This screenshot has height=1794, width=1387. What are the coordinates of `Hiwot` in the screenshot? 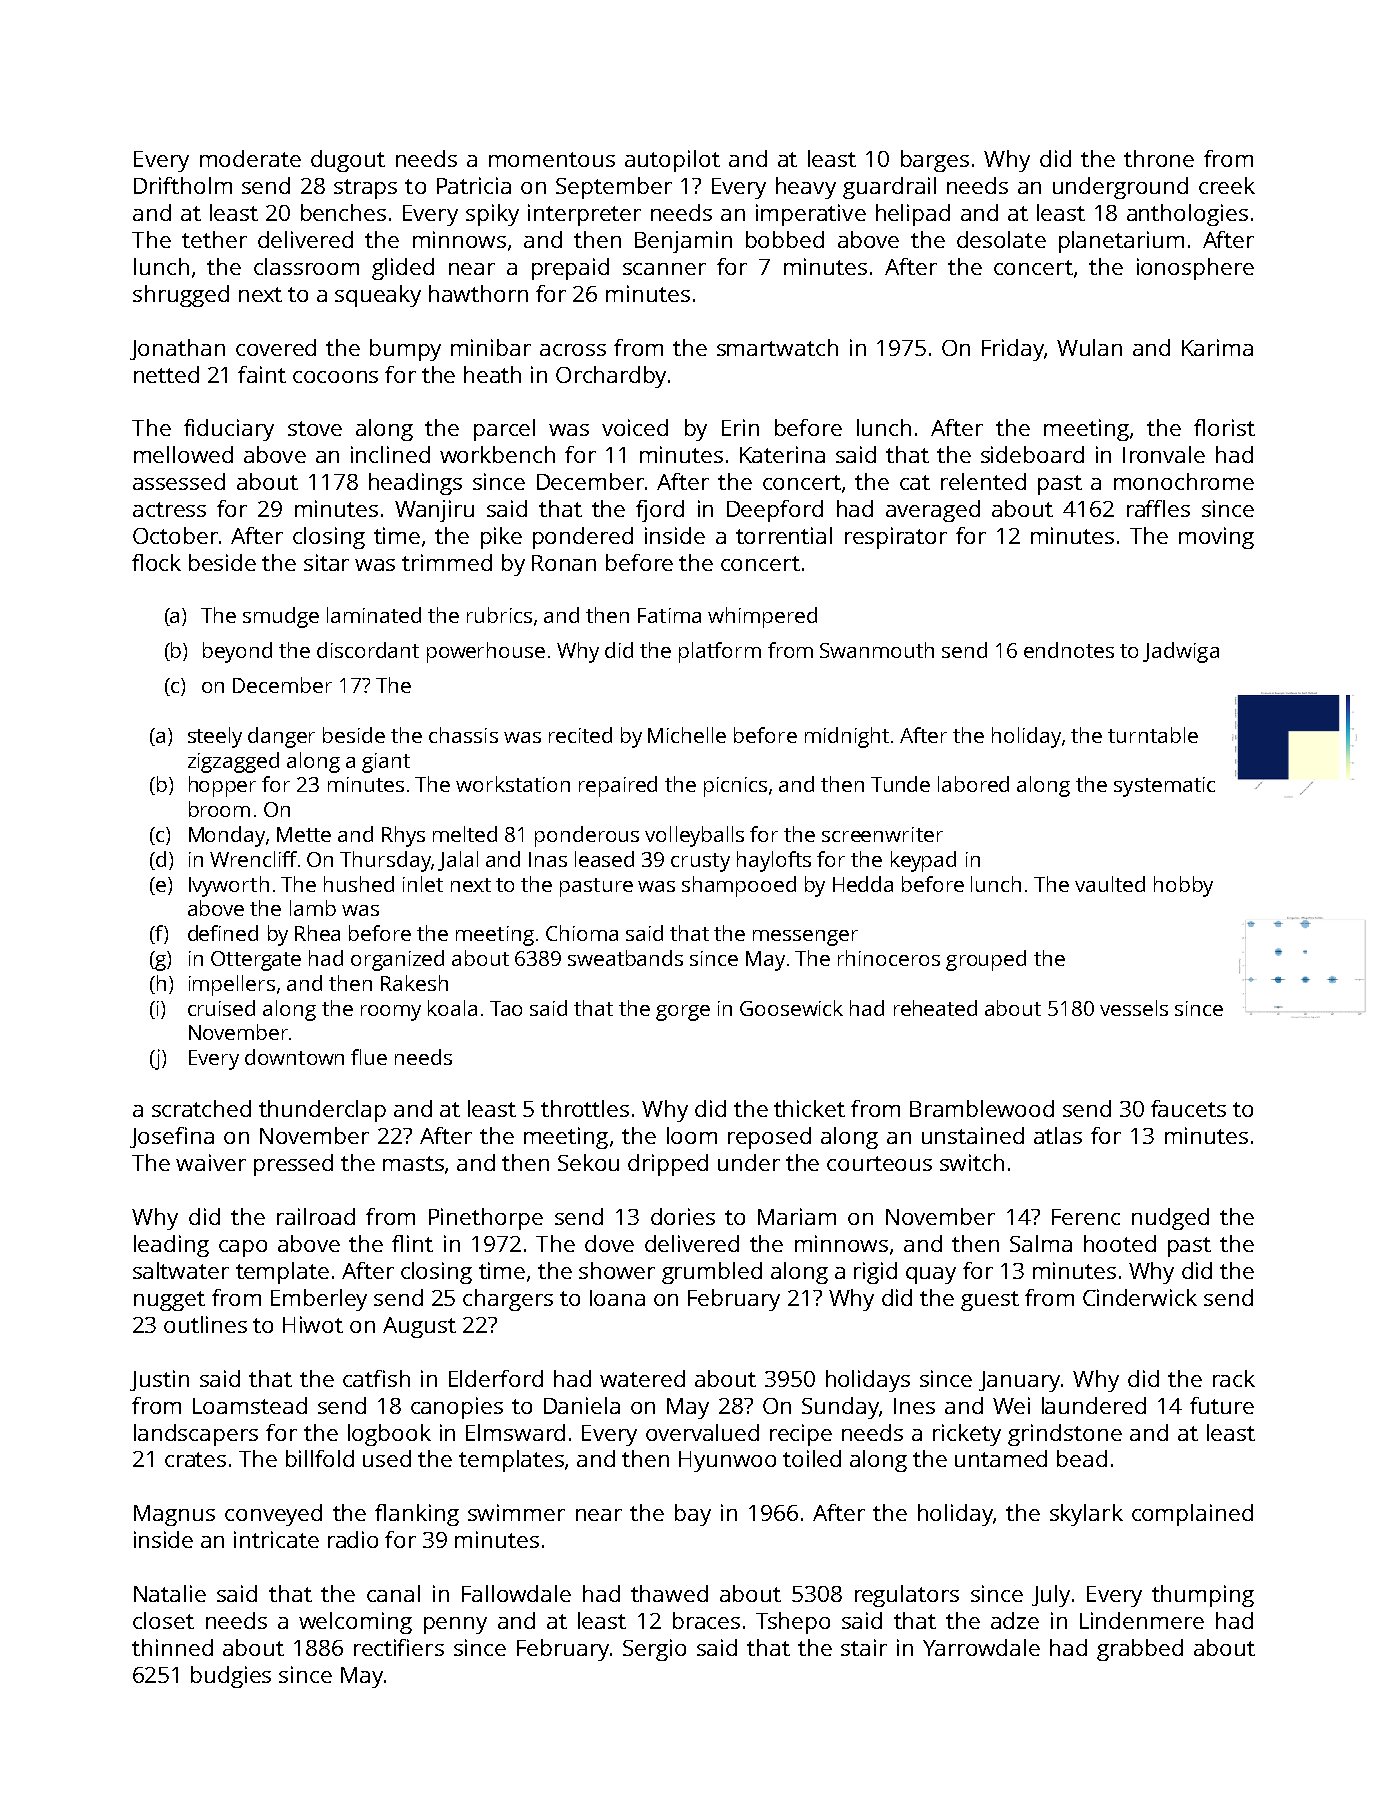 It's located at (313, 1324).
